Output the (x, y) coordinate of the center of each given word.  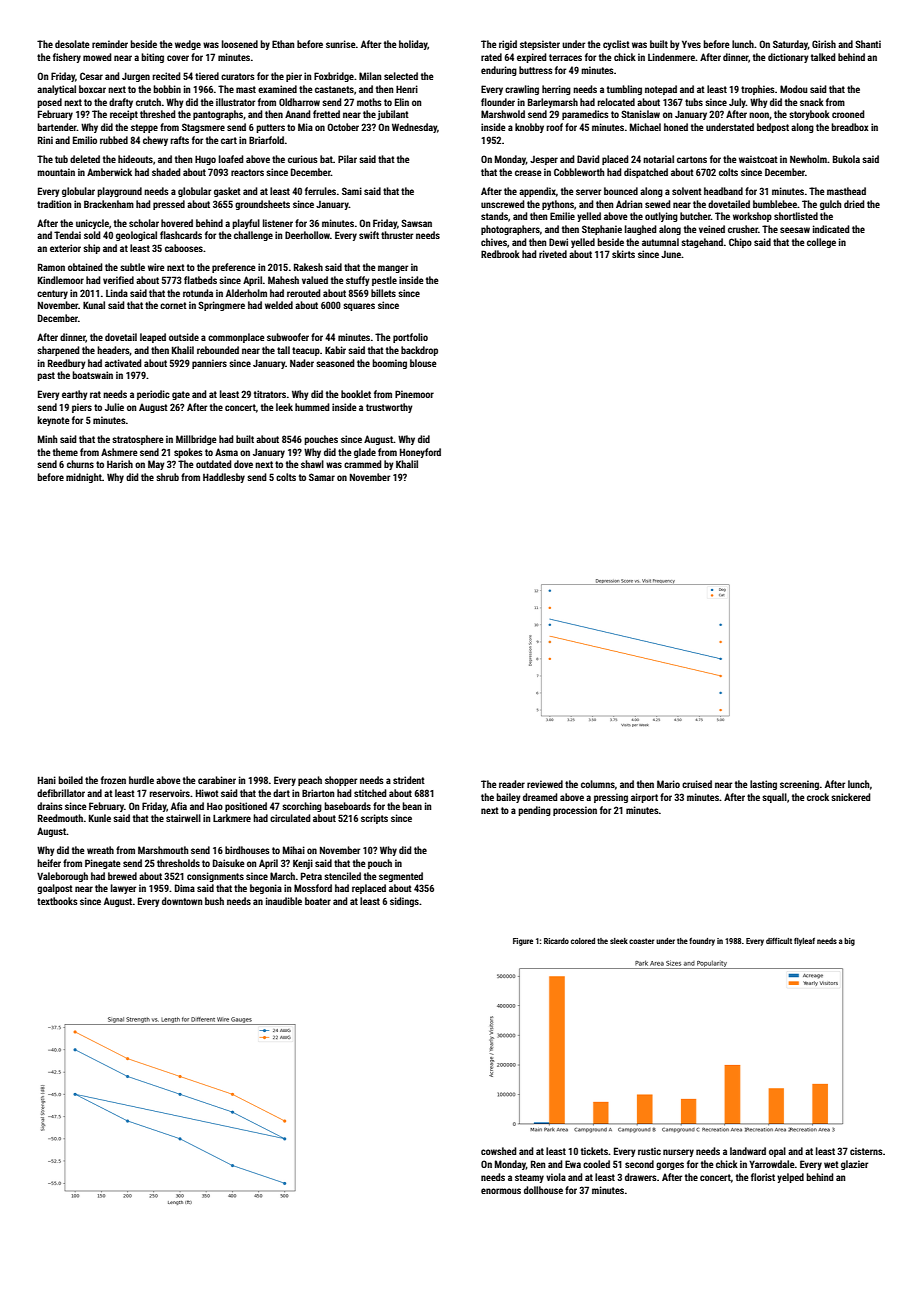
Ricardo (556, 941)
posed (49, 103)
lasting (763, 785)
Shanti (868, 44)
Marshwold (503, 114)
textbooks (57, 901)
